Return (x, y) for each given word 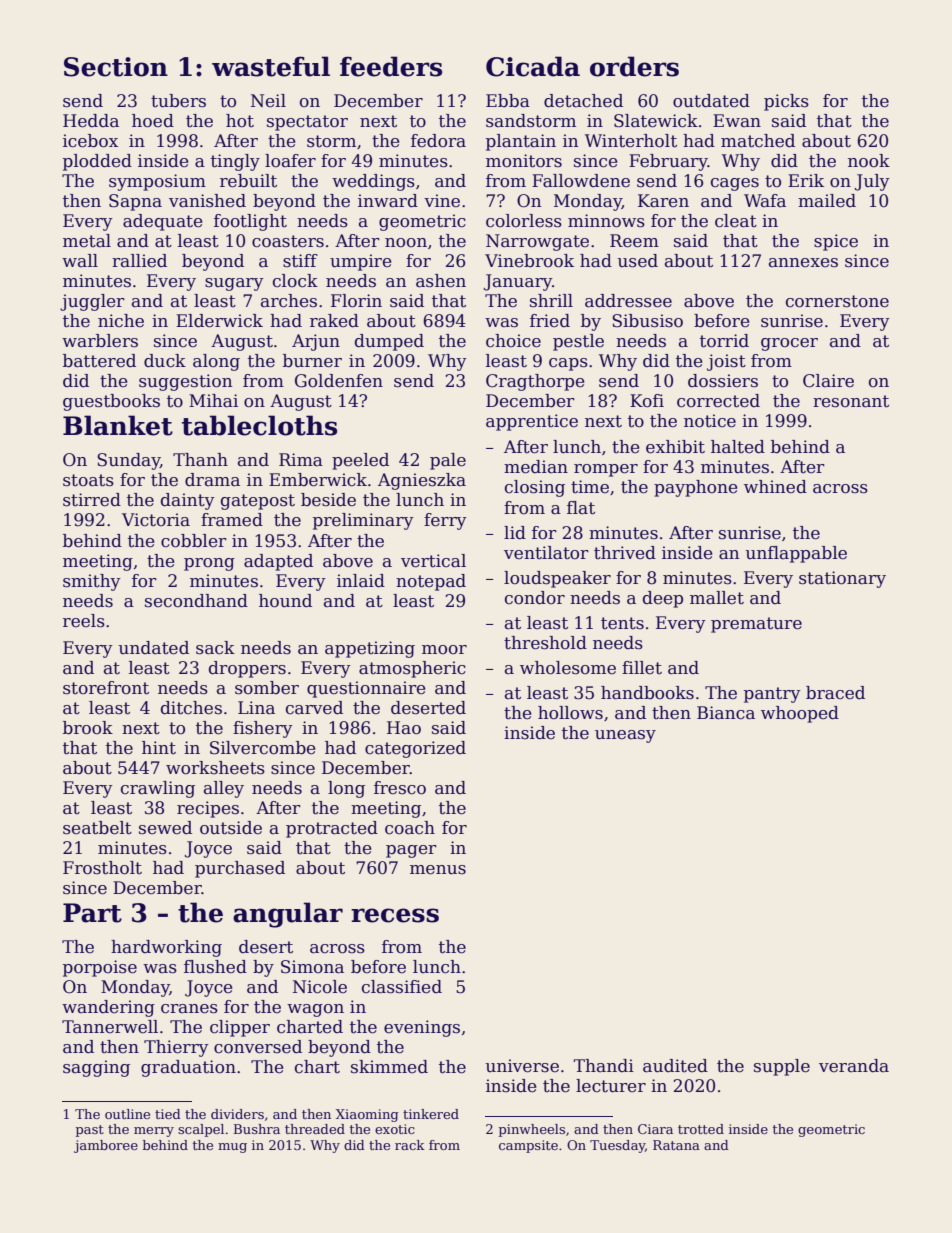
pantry (772, 695)
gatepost (258, 502)
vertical (433, 561)
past (90, 1131)
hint (159, 748)
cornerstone (837, 301)
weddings (373, 182)
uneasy (625, 736)
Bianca (726, 713)
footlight (250, 222)
